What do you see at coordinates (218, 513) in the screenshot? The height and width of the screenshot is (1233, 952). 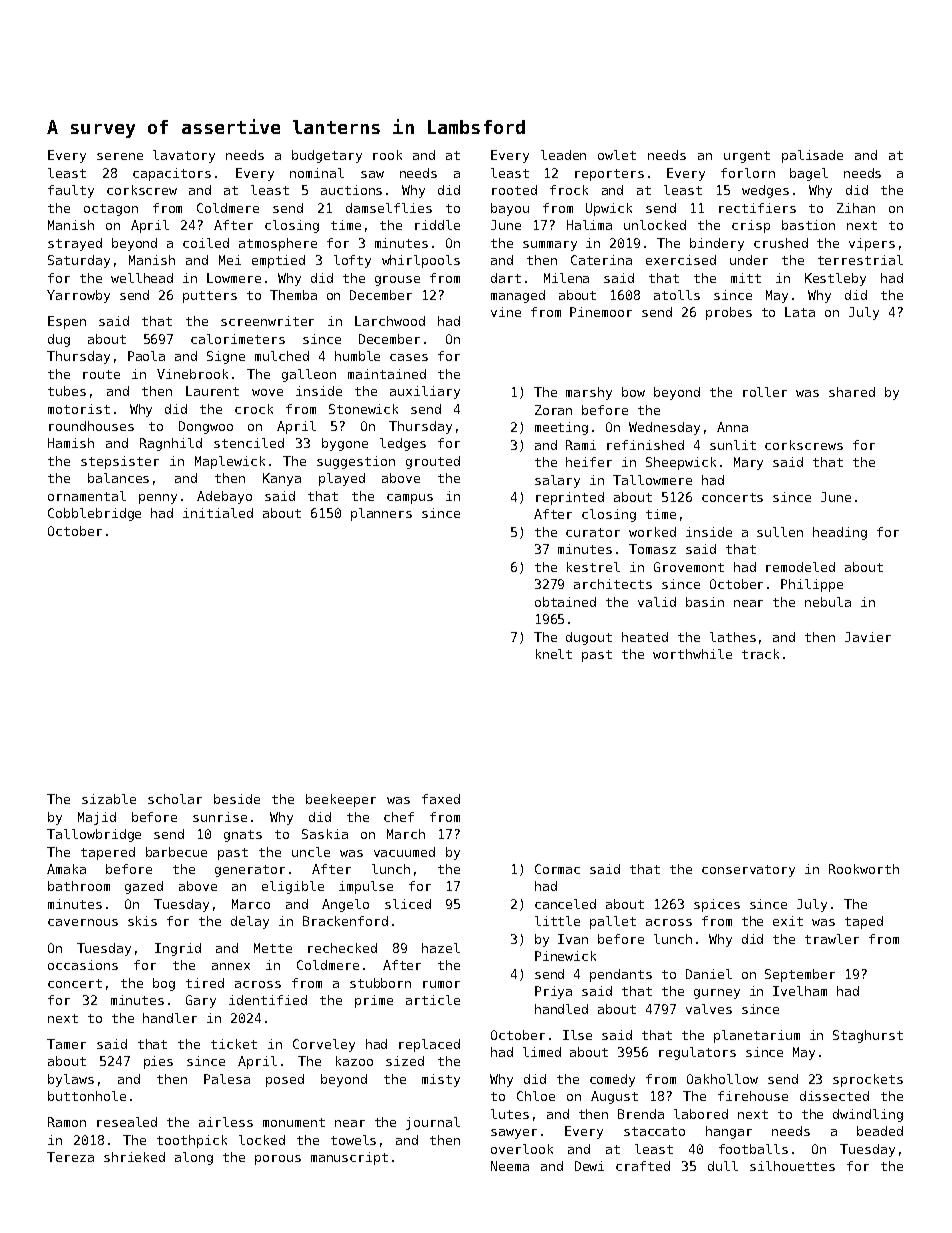 I see `initialed` at bounding box center [218, 513].
